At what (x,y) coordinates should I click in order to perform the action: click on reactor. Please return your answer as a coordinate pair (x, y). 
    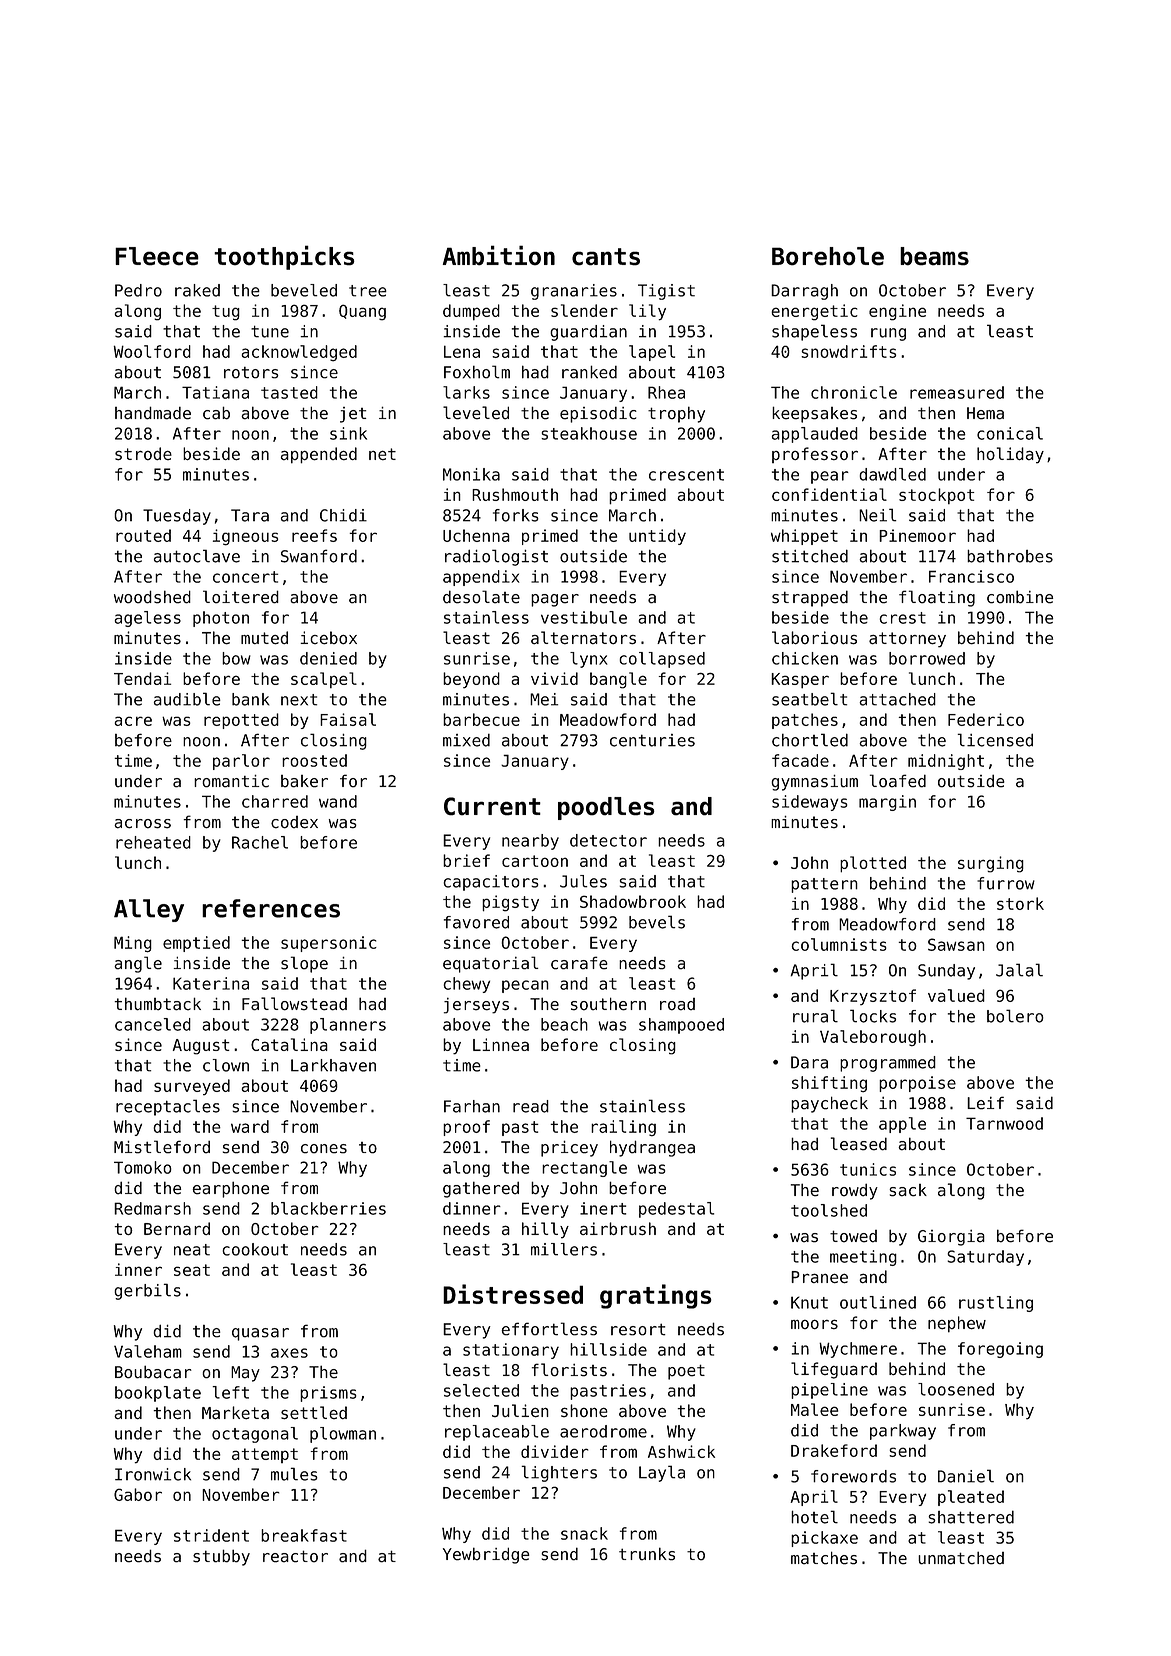
    Looking at the image, I should click on (295, 1556).
